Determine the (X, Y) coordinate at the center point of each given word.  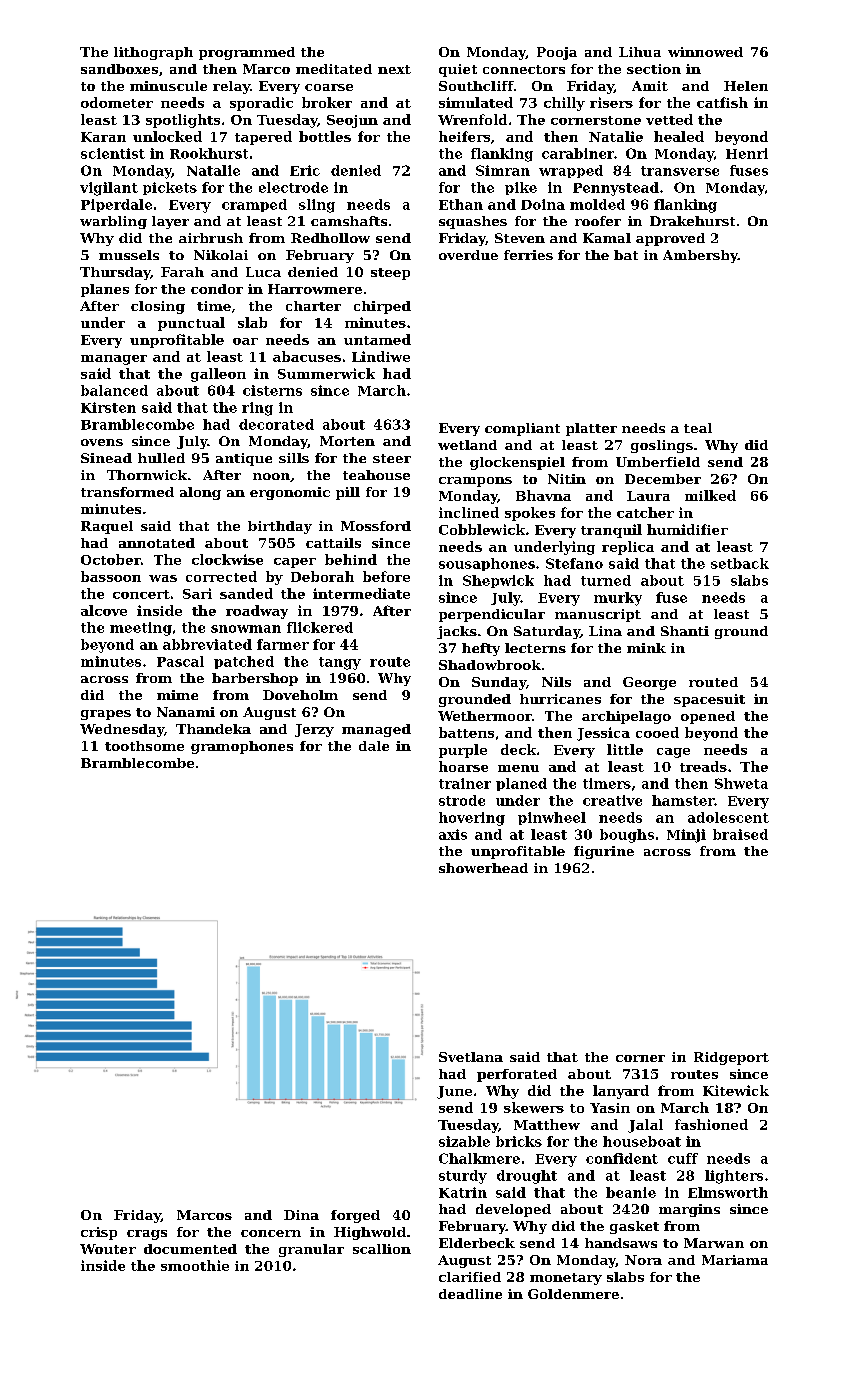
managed (376, 730)
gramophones (242, 747)
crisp (99, 1233)
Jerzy (314, 730)
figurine (604, 852)
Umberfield (658, 462)
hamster (683, 800)
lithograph (153, 53)
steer (392, 458)
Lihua (640, 52)
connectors (524, 69)
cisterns (272, 390)
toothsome (144, 746)
